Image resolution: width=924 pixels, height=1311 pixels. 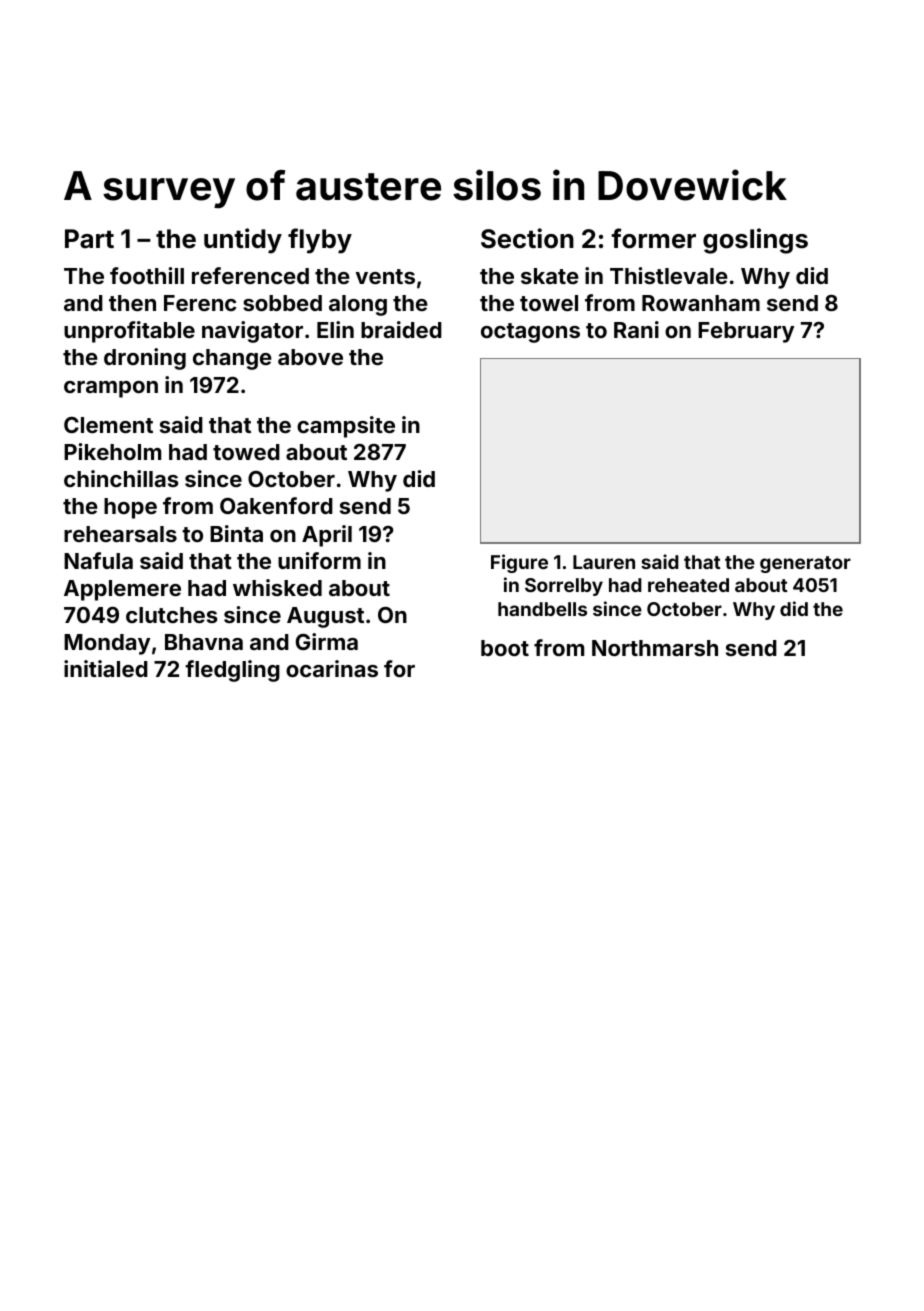 I want to click on April, so click(x=327, y=536).
